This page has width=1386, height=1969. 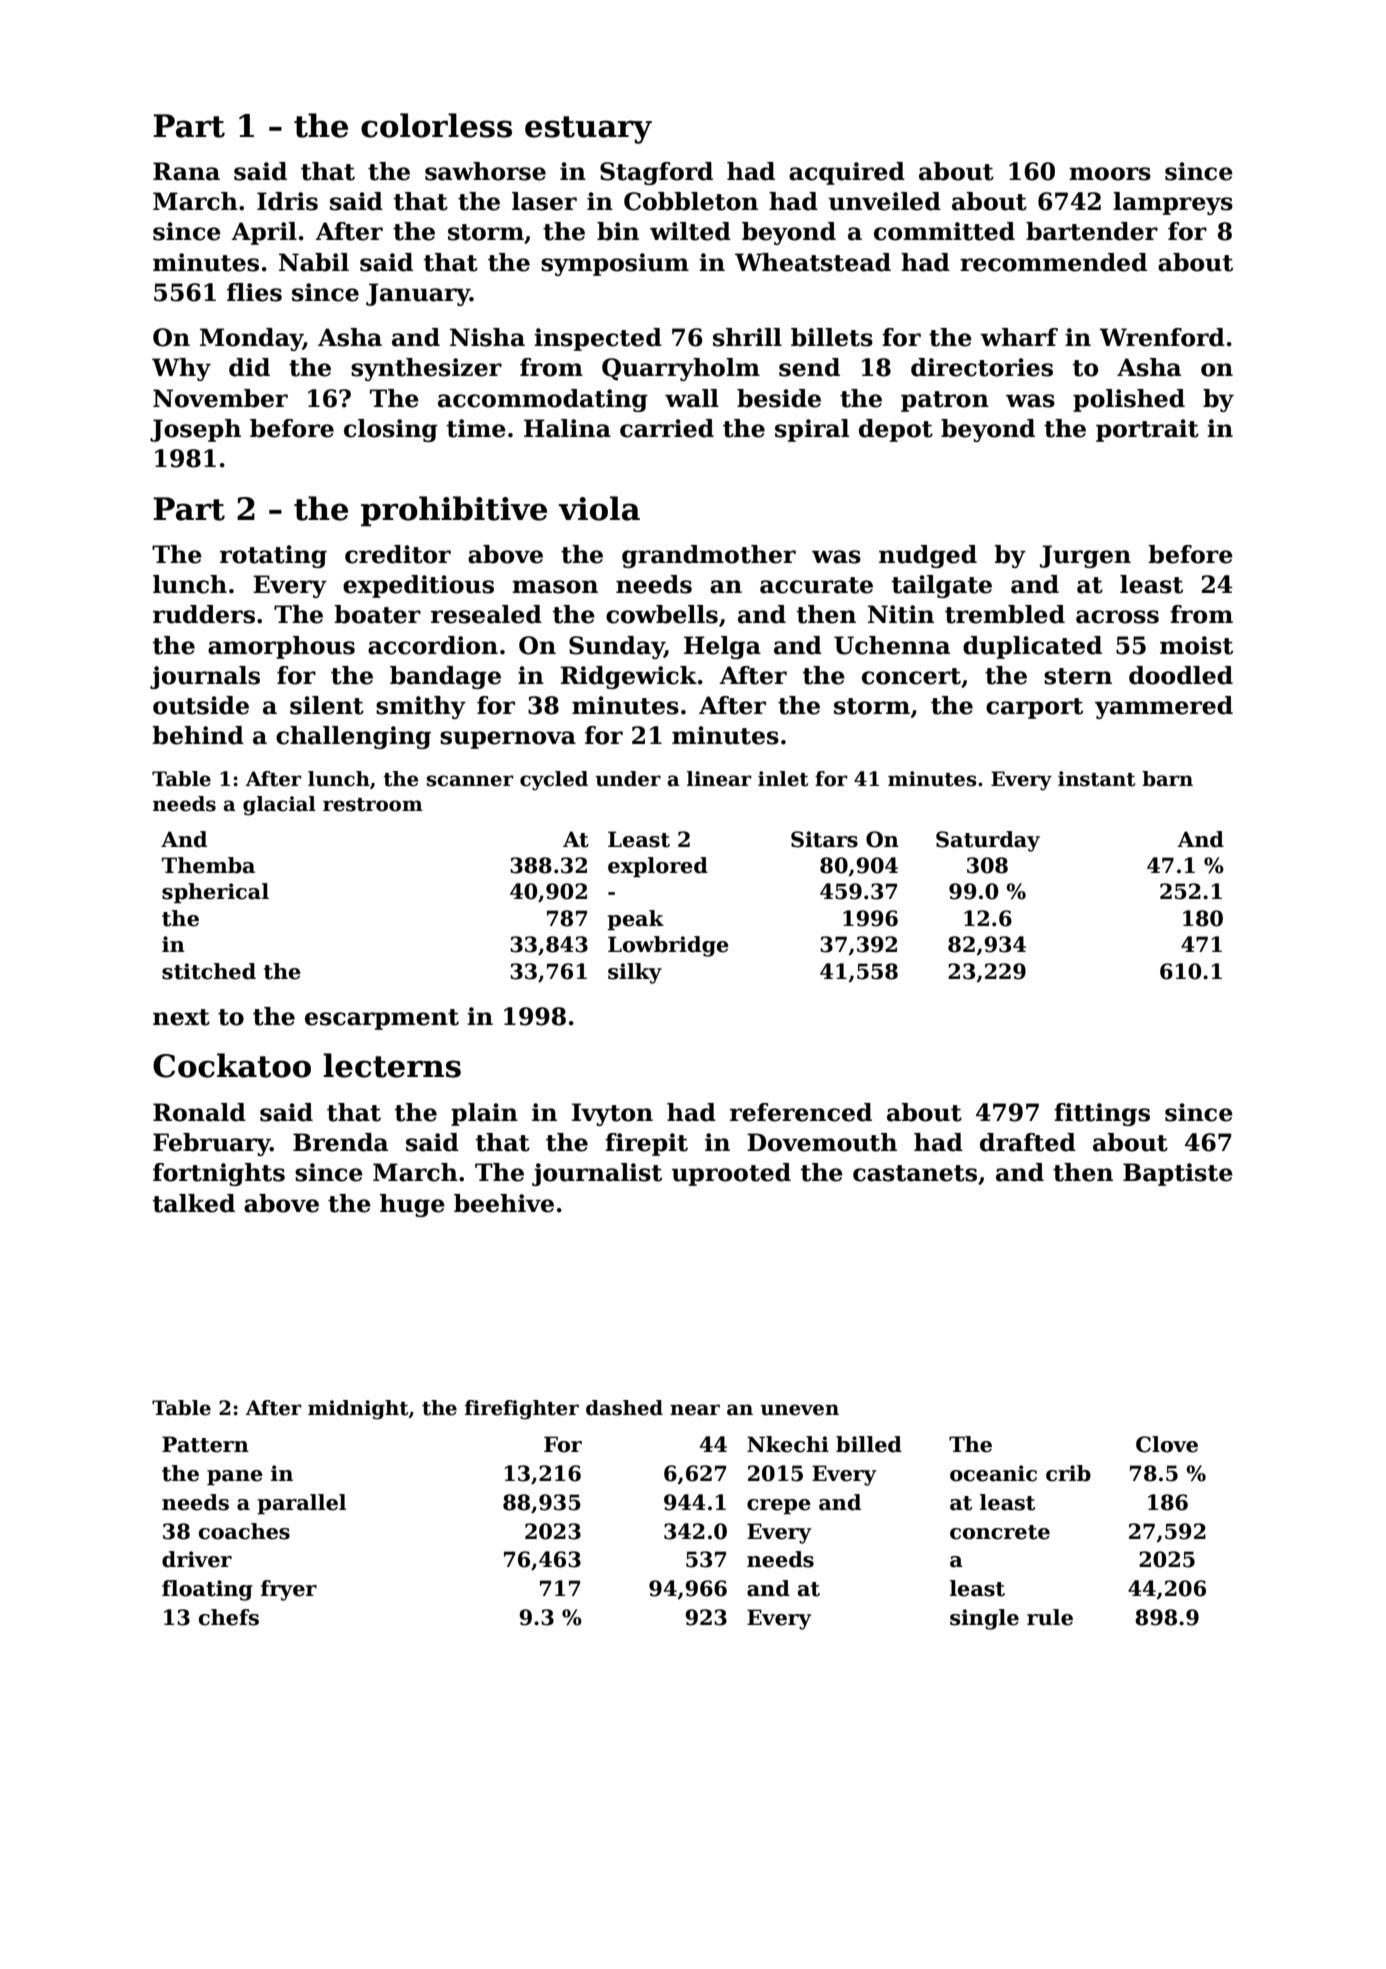 What do you see at coordinates (198, 735) in the page?
I see `behind` at bounding box center [198, 735].
